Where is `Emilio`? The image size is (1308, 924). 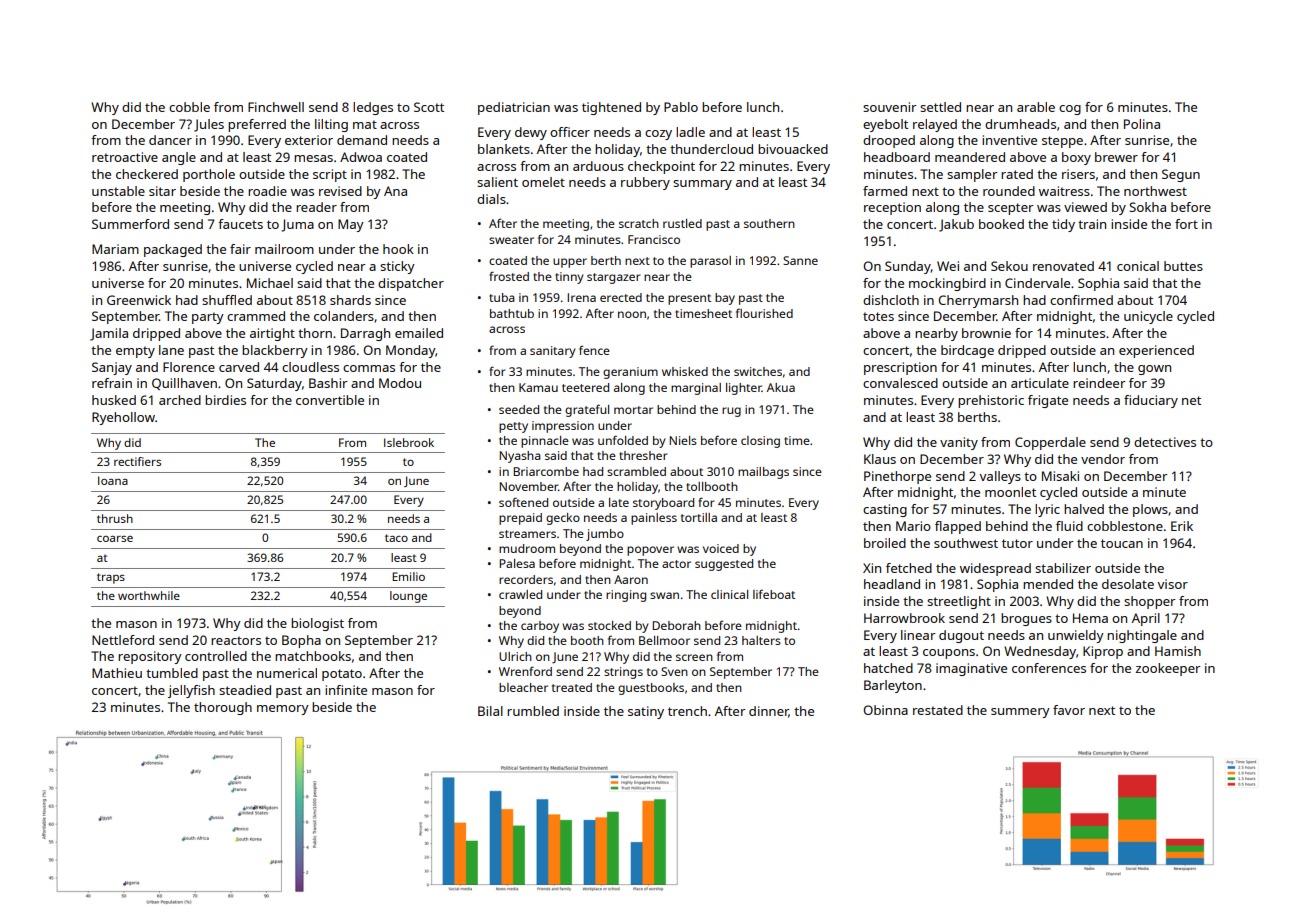 Emilio is located at coordinates (408, 576).
